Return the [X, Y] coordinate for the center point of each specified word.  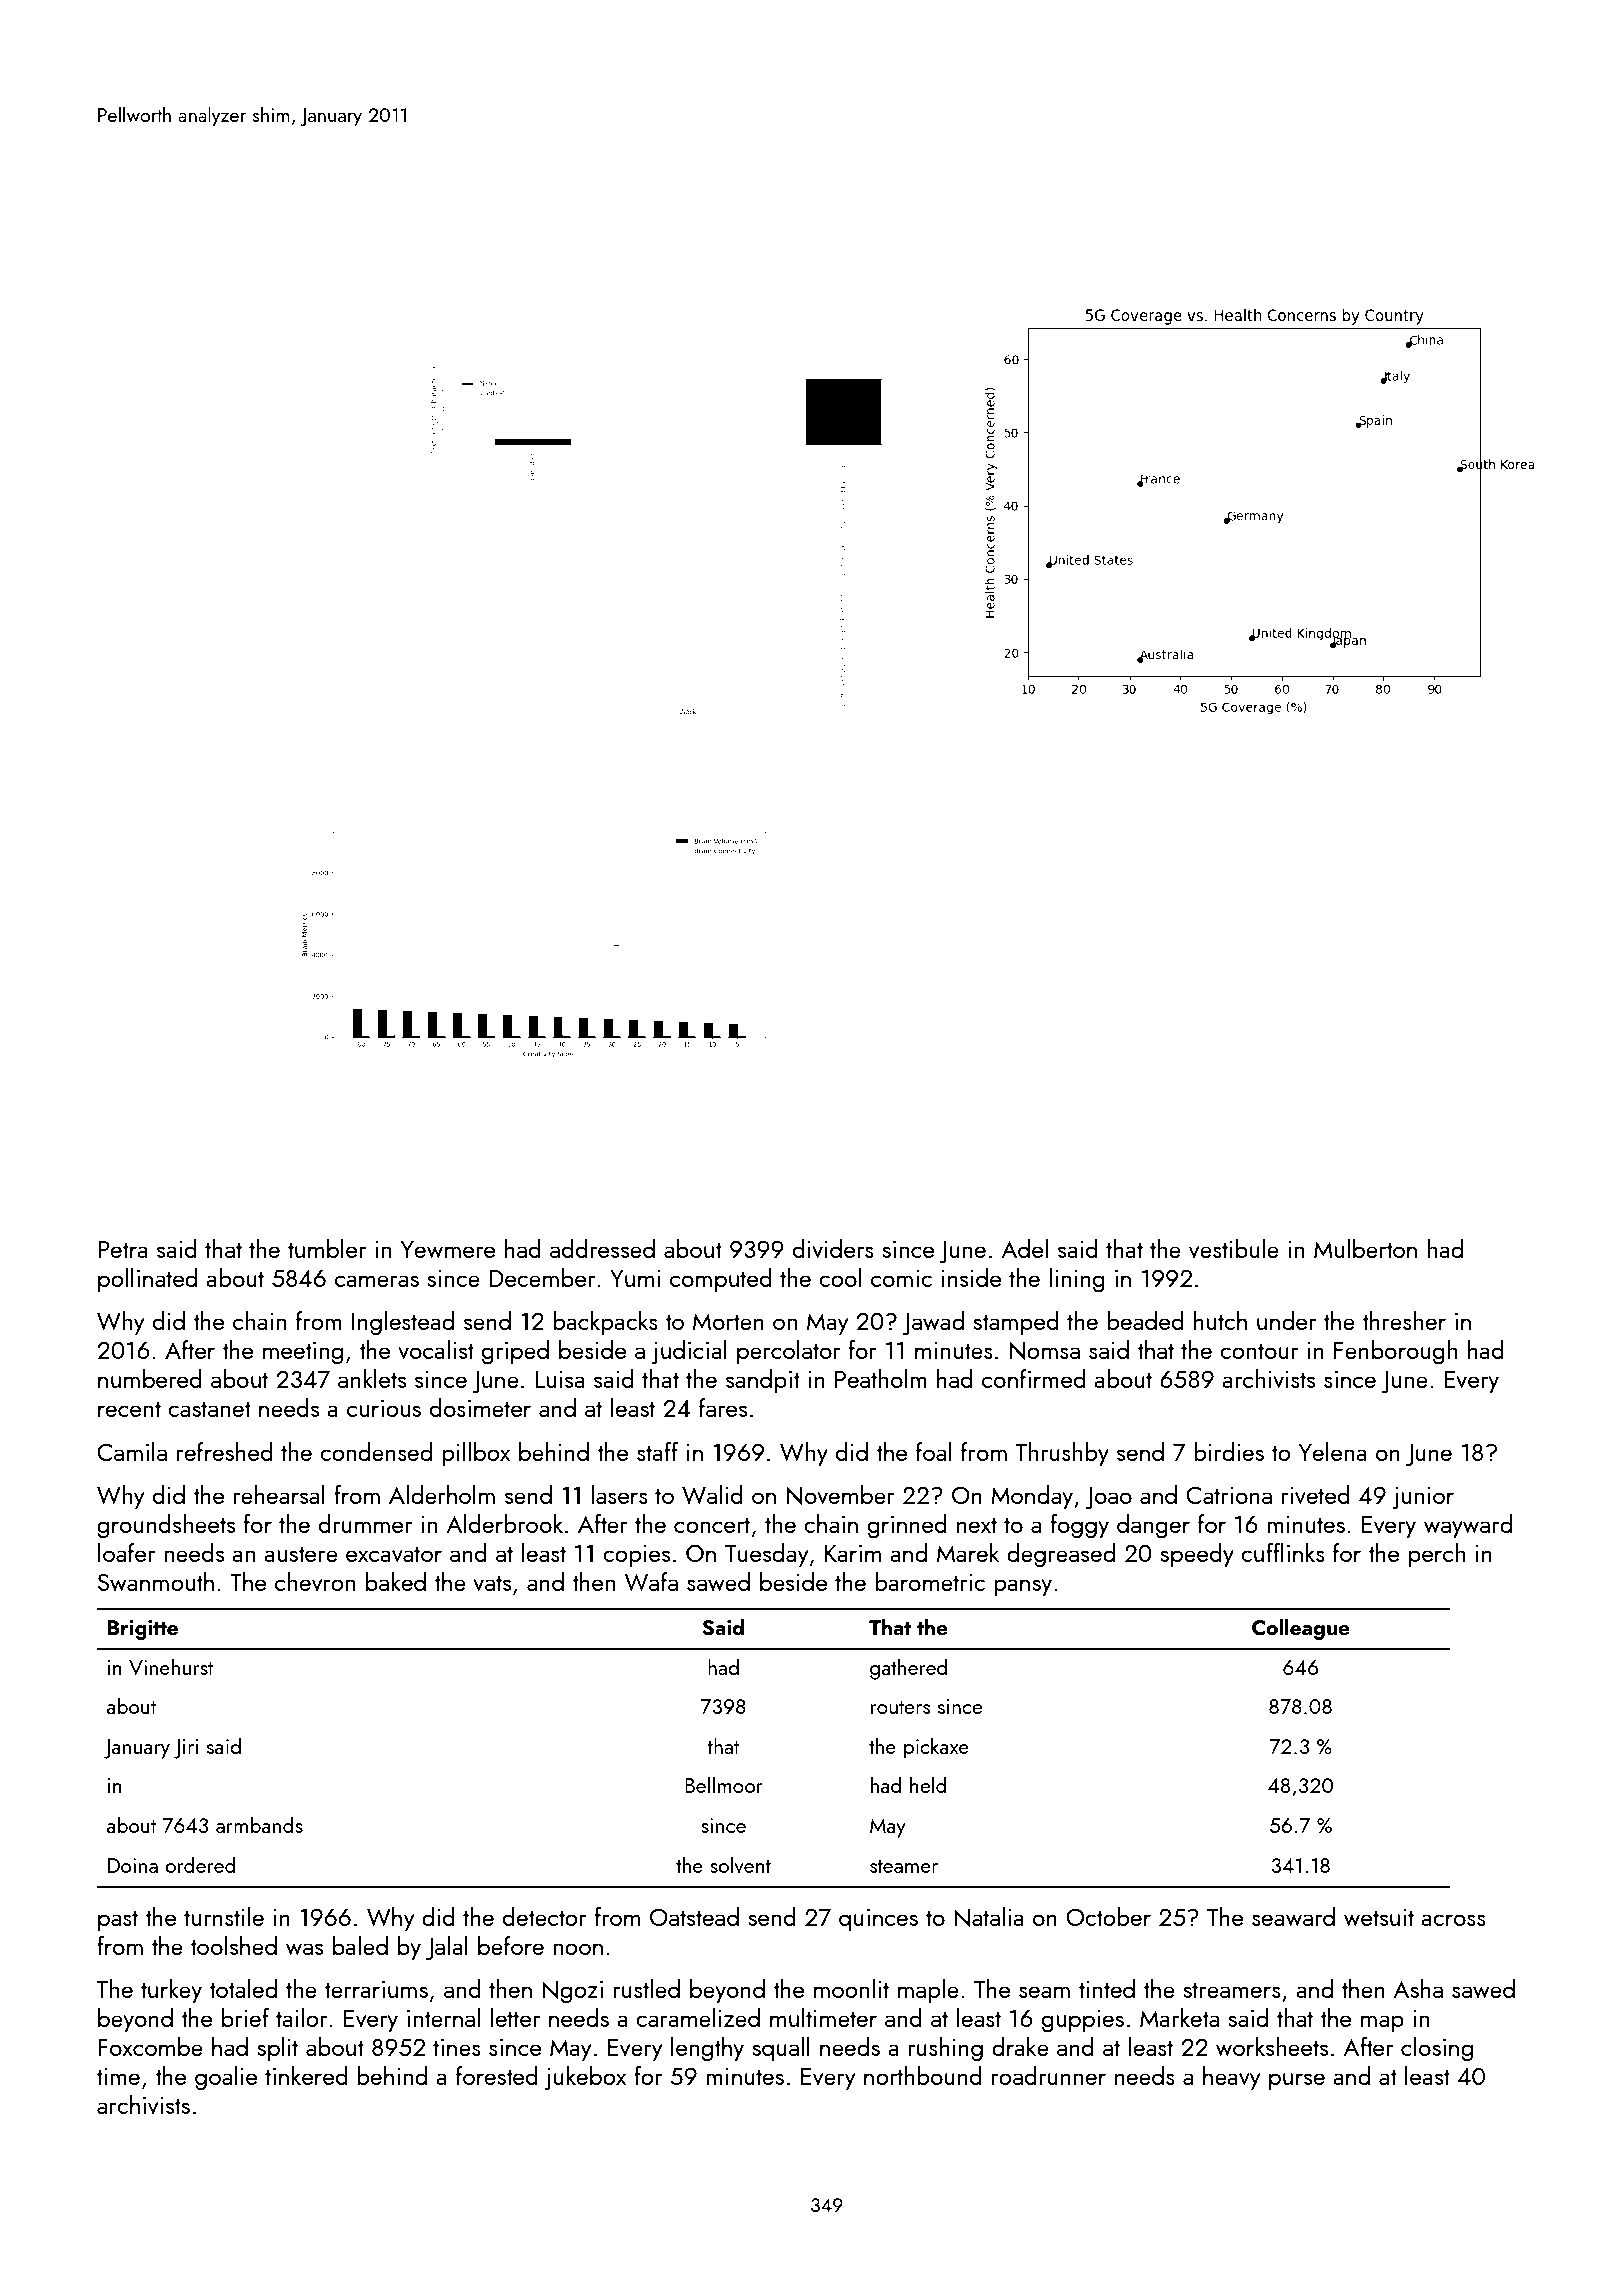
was [304, 1949]
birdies [1229, 1451]
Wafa [651, 1581]
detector [544, 1916]
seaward [1293, 1916]
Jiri [186, 1749]
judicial [689, 1352]
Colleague [1301, 1629]
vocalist [436, 1349]
